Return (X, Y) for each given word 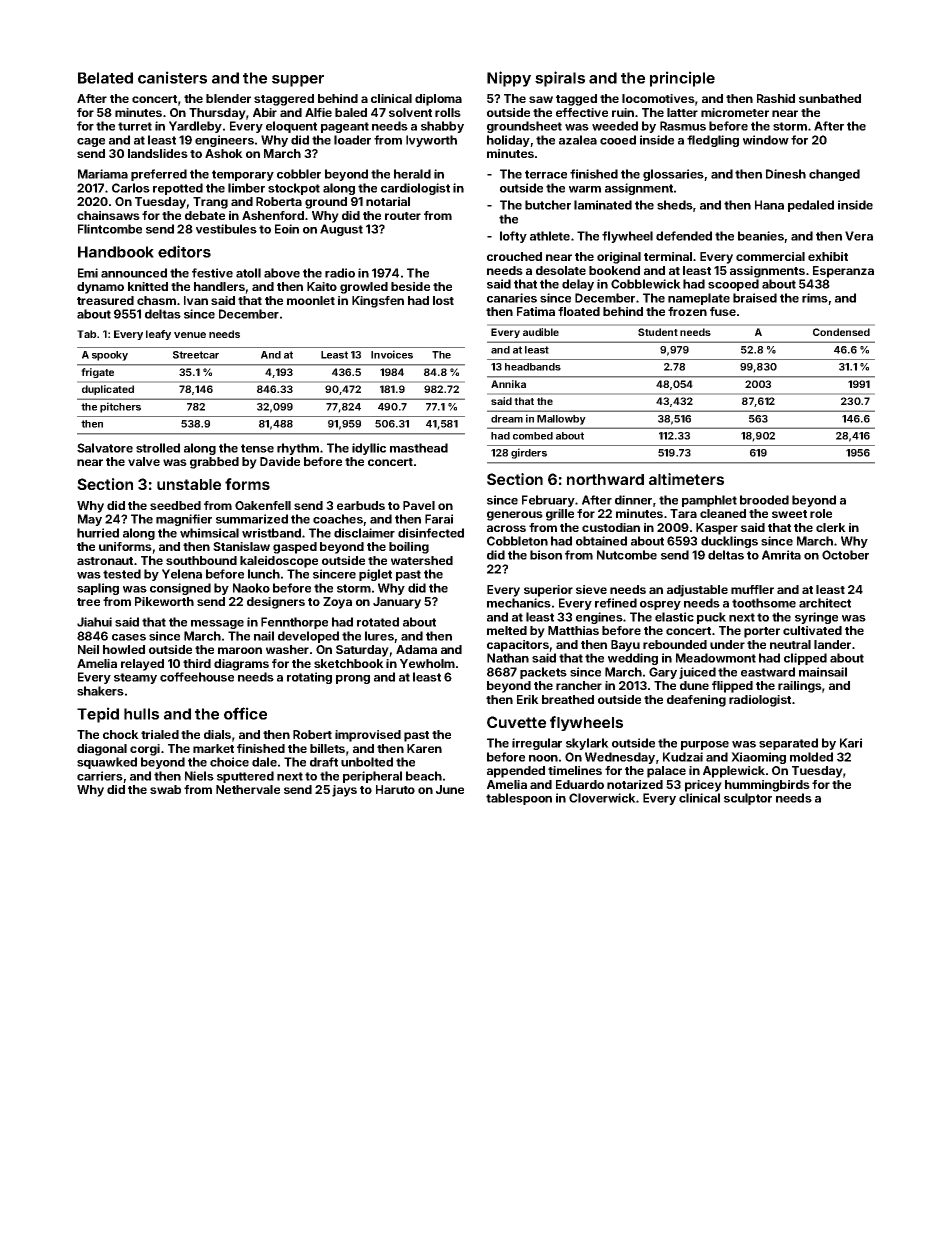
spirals (560, 79)
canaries (512, 298)
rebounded (675, 644)
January (397, 603)
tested (122, 574)
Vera (859, 236)
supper (298, 81)
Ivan (196, 300)
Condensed (841, 332)
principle (682, 79)
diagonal (102, 750)
